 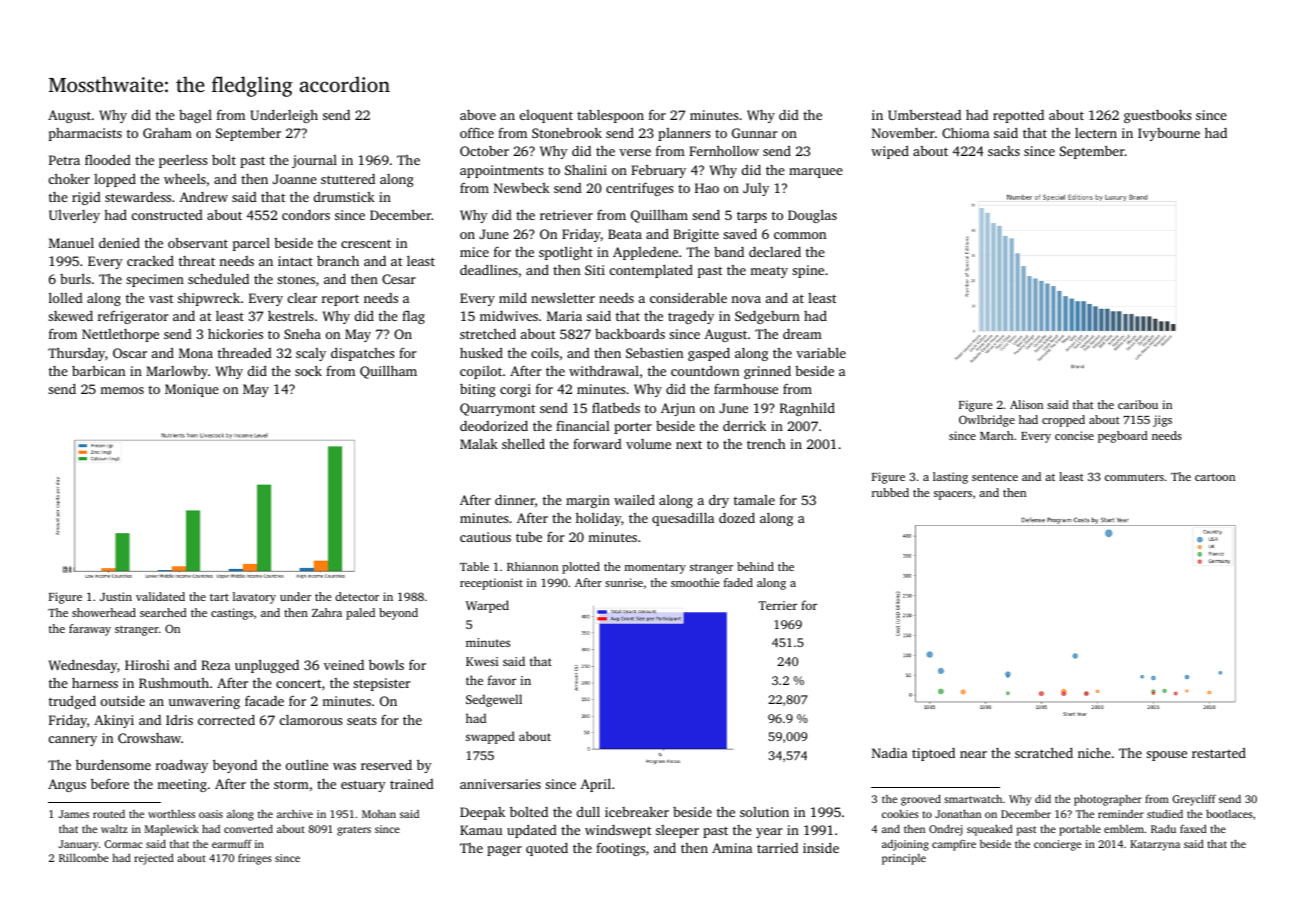 What do you see at coordinates (154, 859) in the screenshot?
I see `rejected` at bounding box center [154, 859].
